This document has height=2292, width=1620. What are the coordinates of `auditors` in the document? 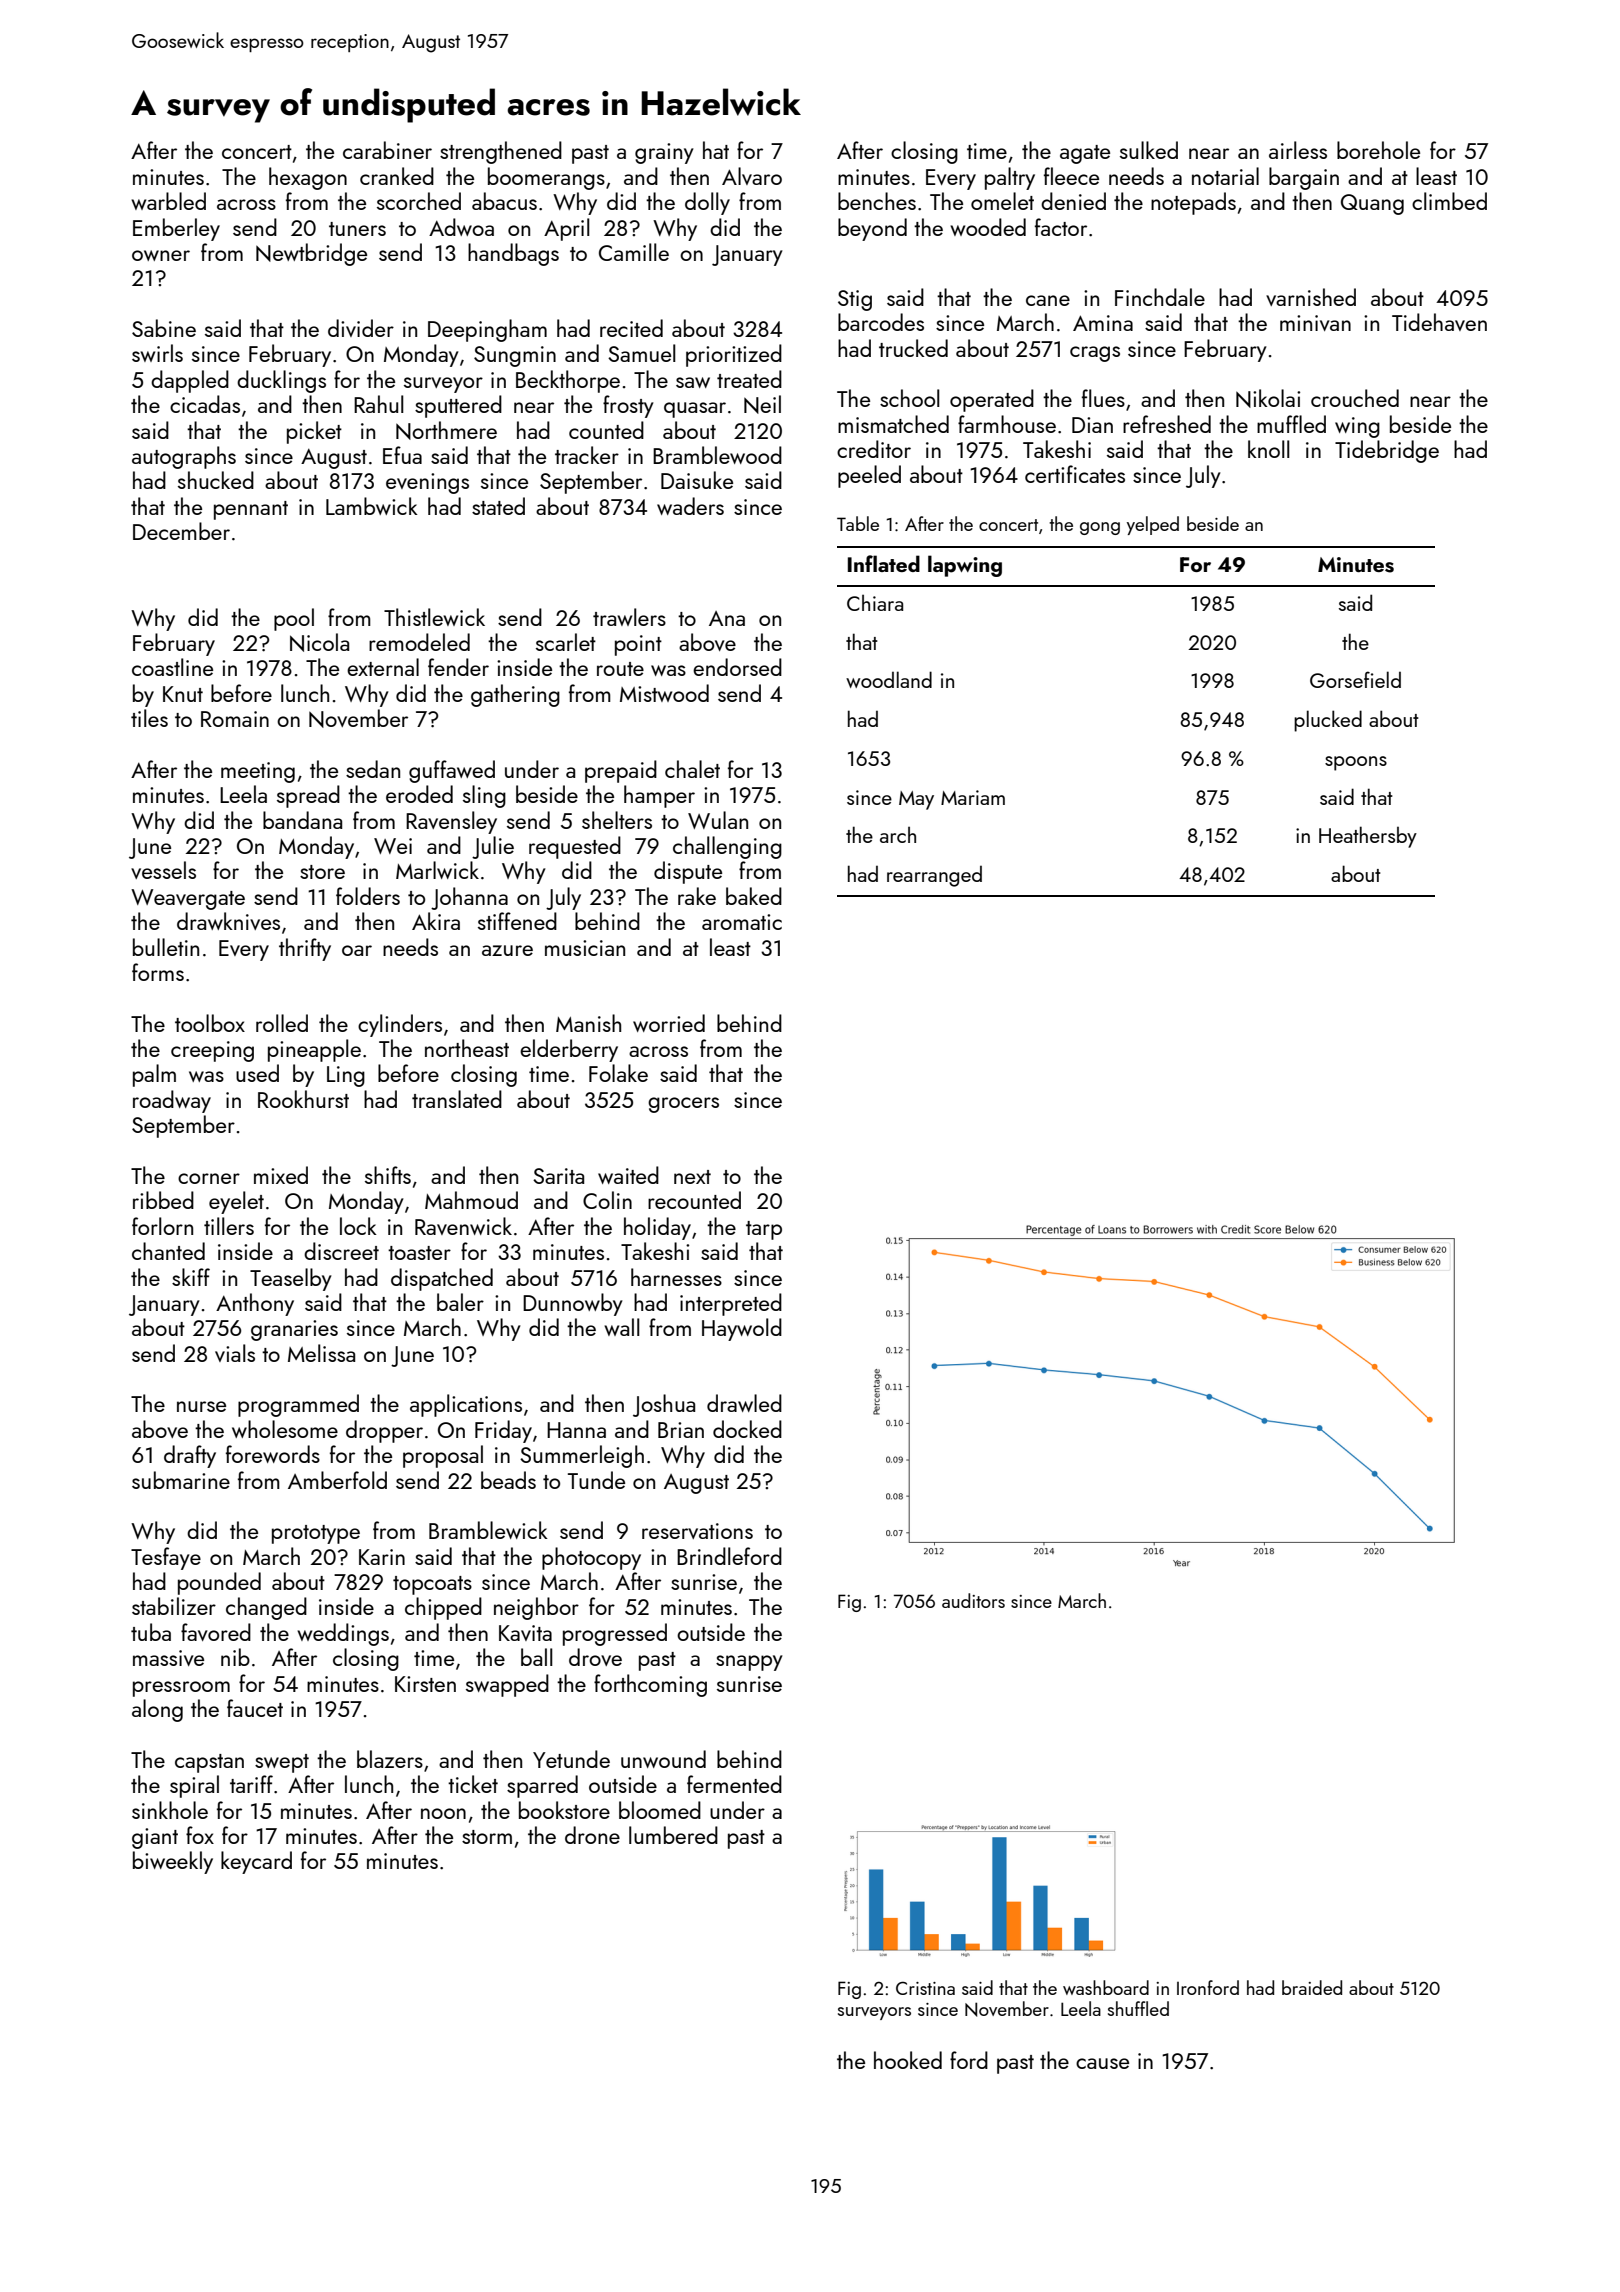 It's located at (973, 1600).
